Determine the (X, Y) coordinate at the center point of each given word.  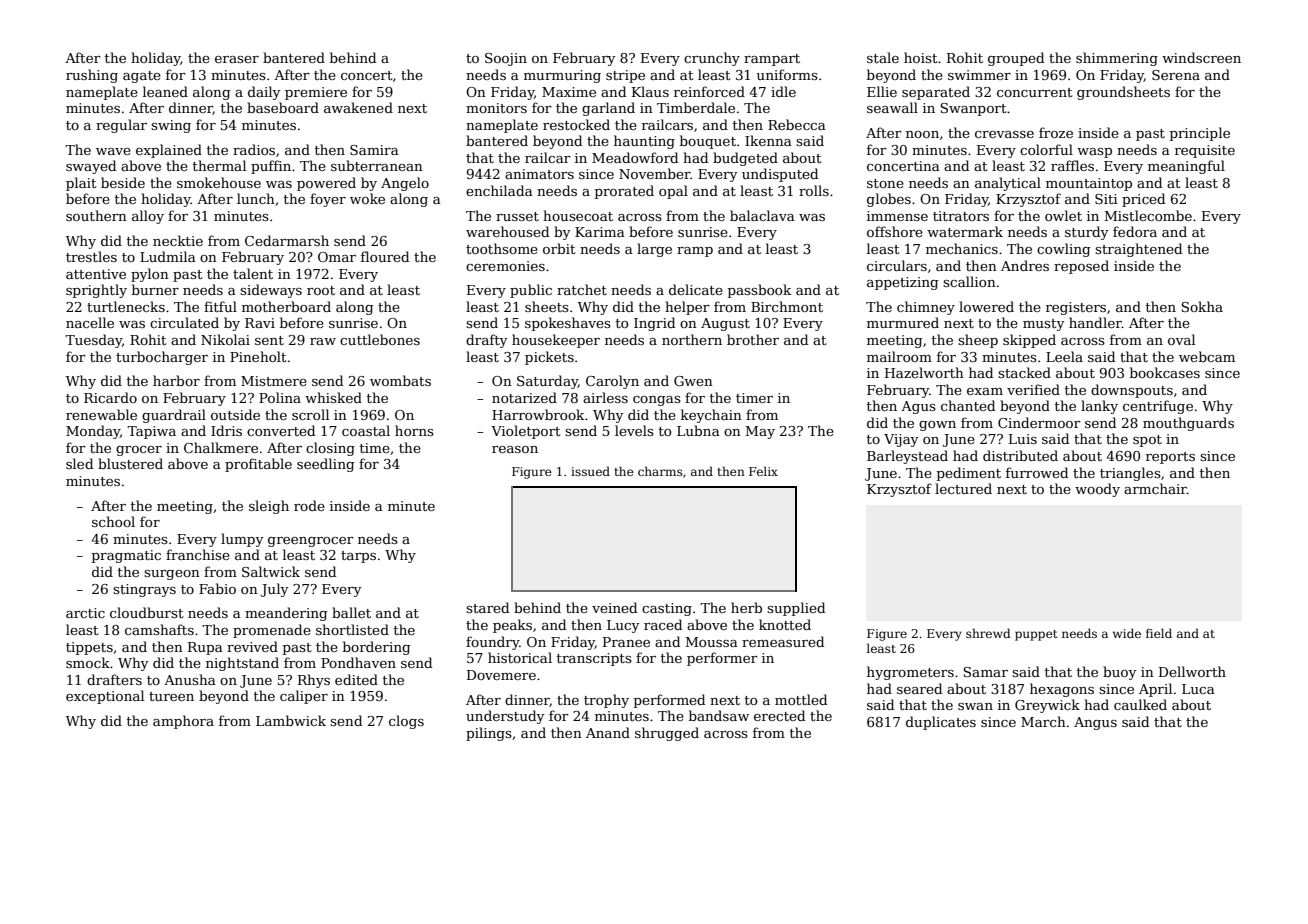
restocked (576, 124)
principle (1200, 134)
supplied (796, 609)
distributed (1020, 455)
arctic (85, 613)
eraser (237, 59)
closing (330, 449)
